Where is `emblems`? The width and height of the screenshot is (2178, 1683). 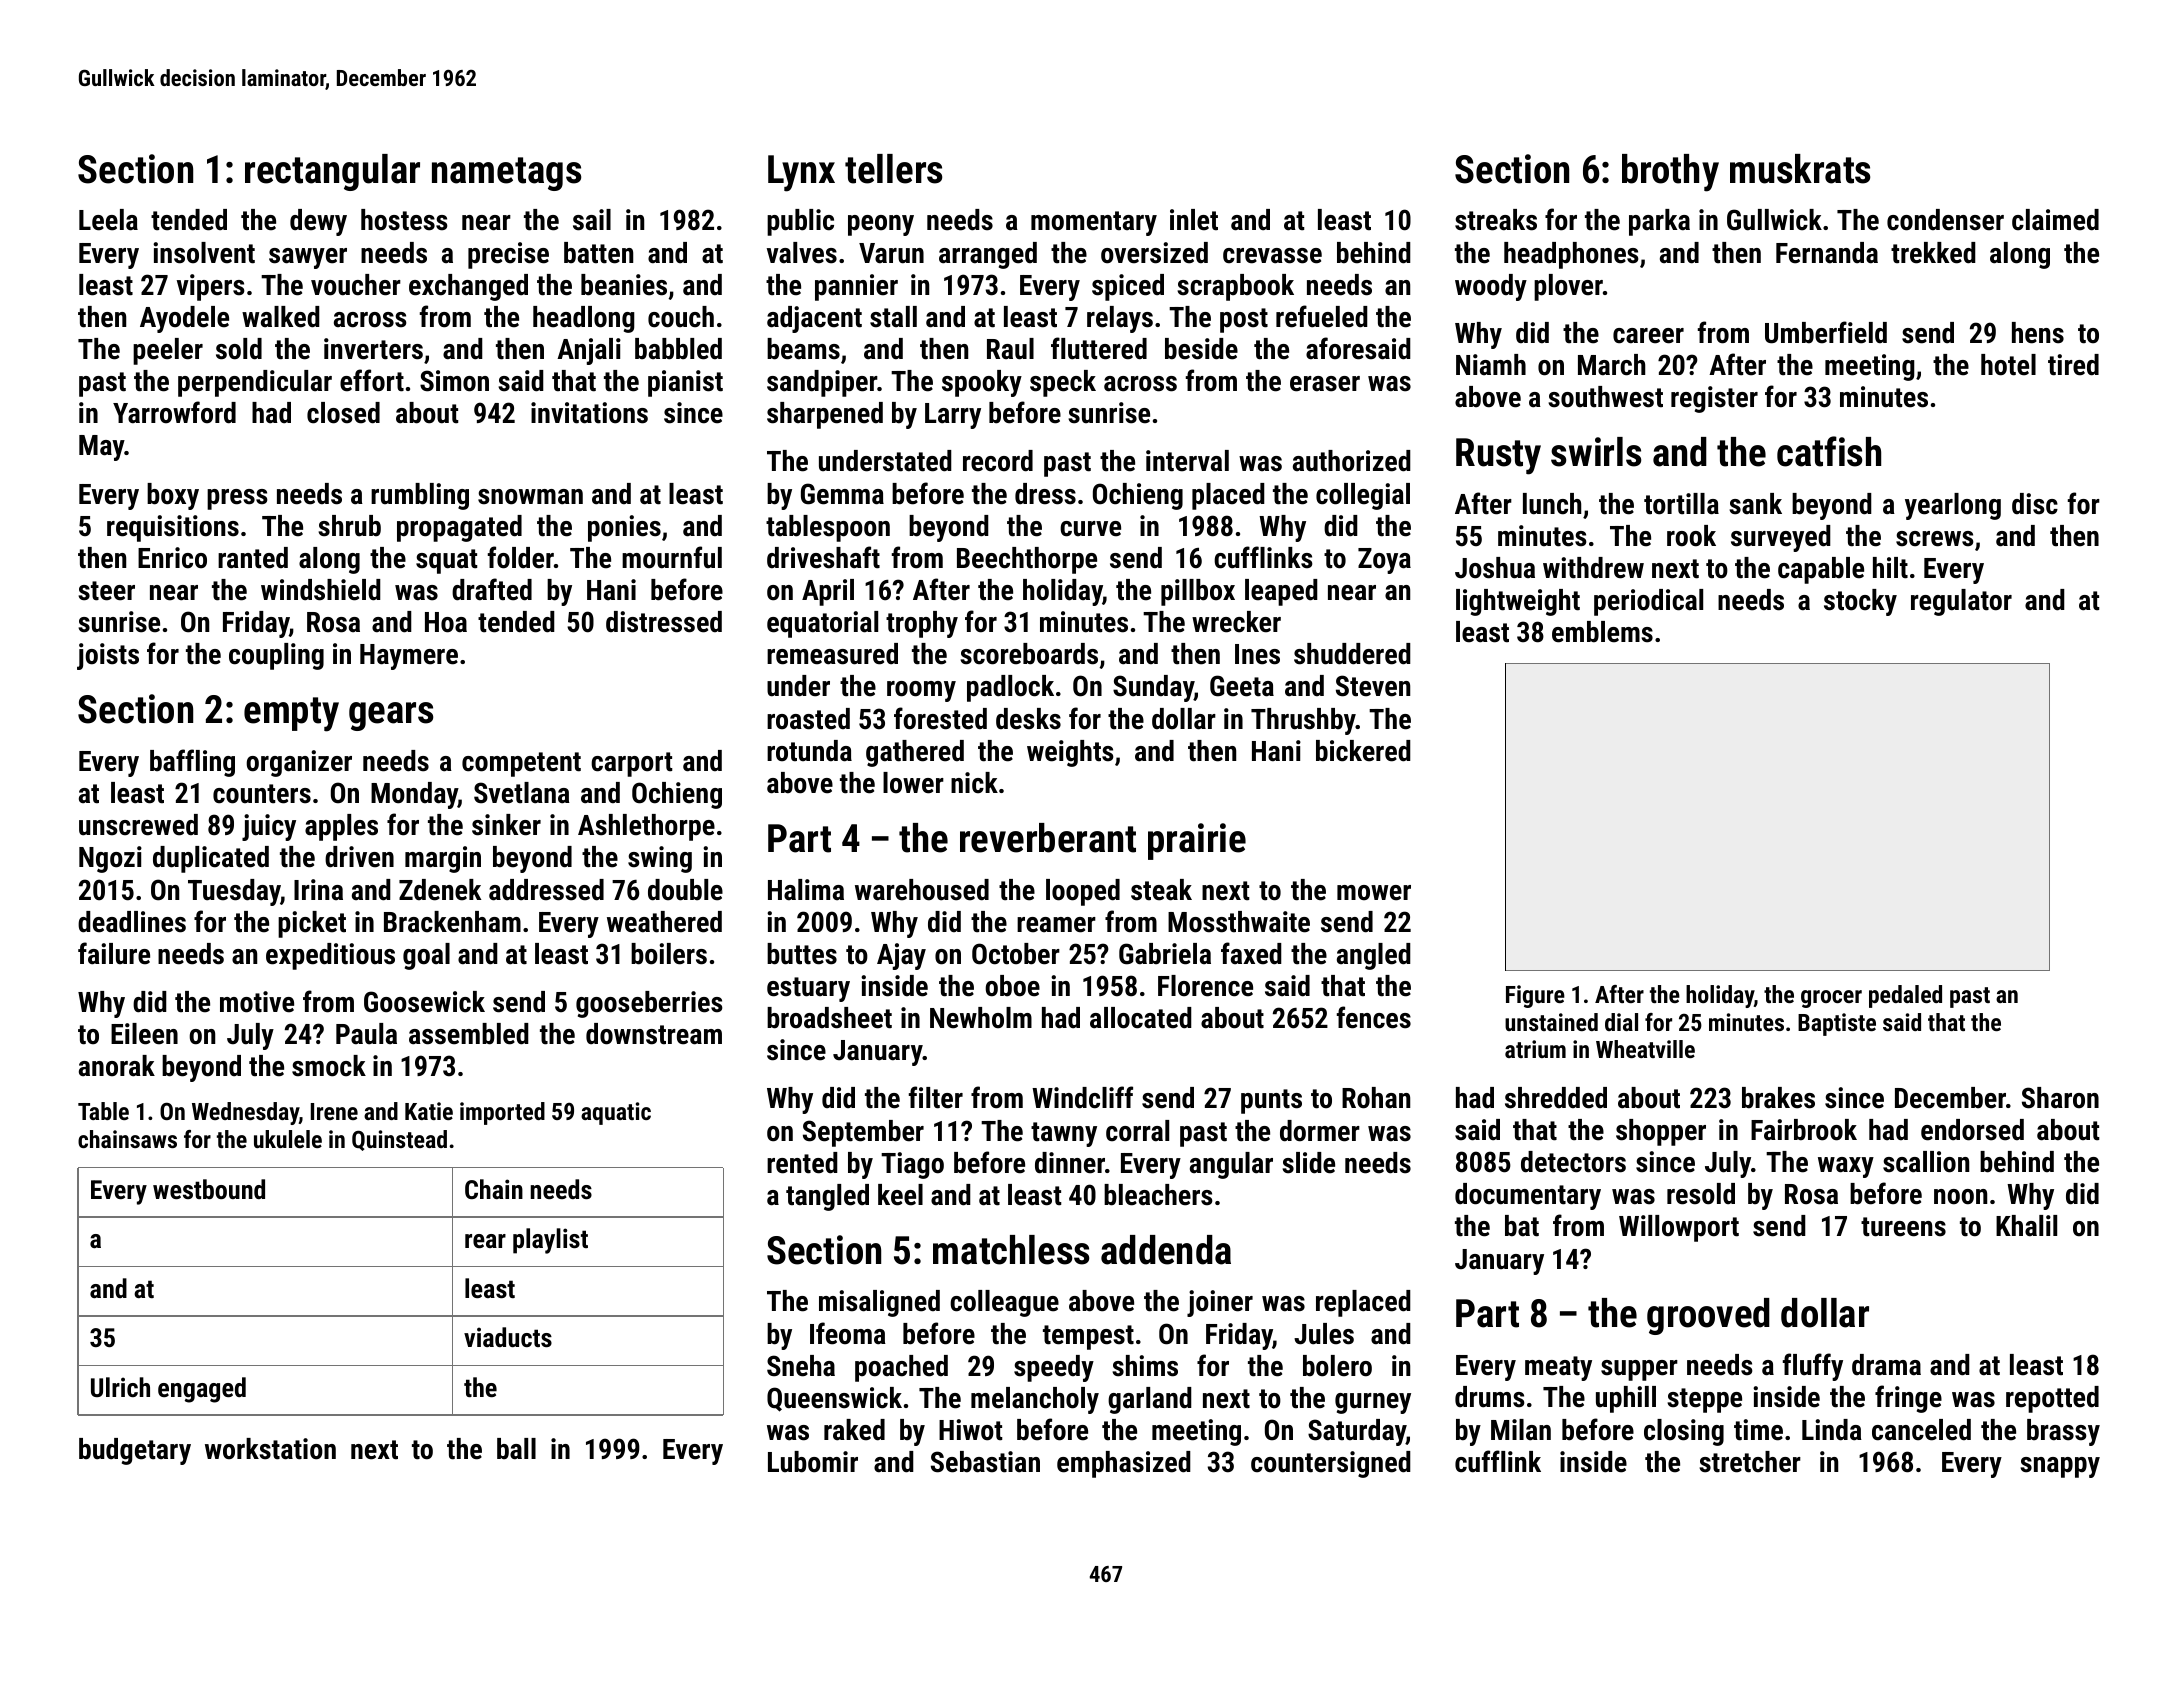
emblems is located at coordinates (1602, 632).
